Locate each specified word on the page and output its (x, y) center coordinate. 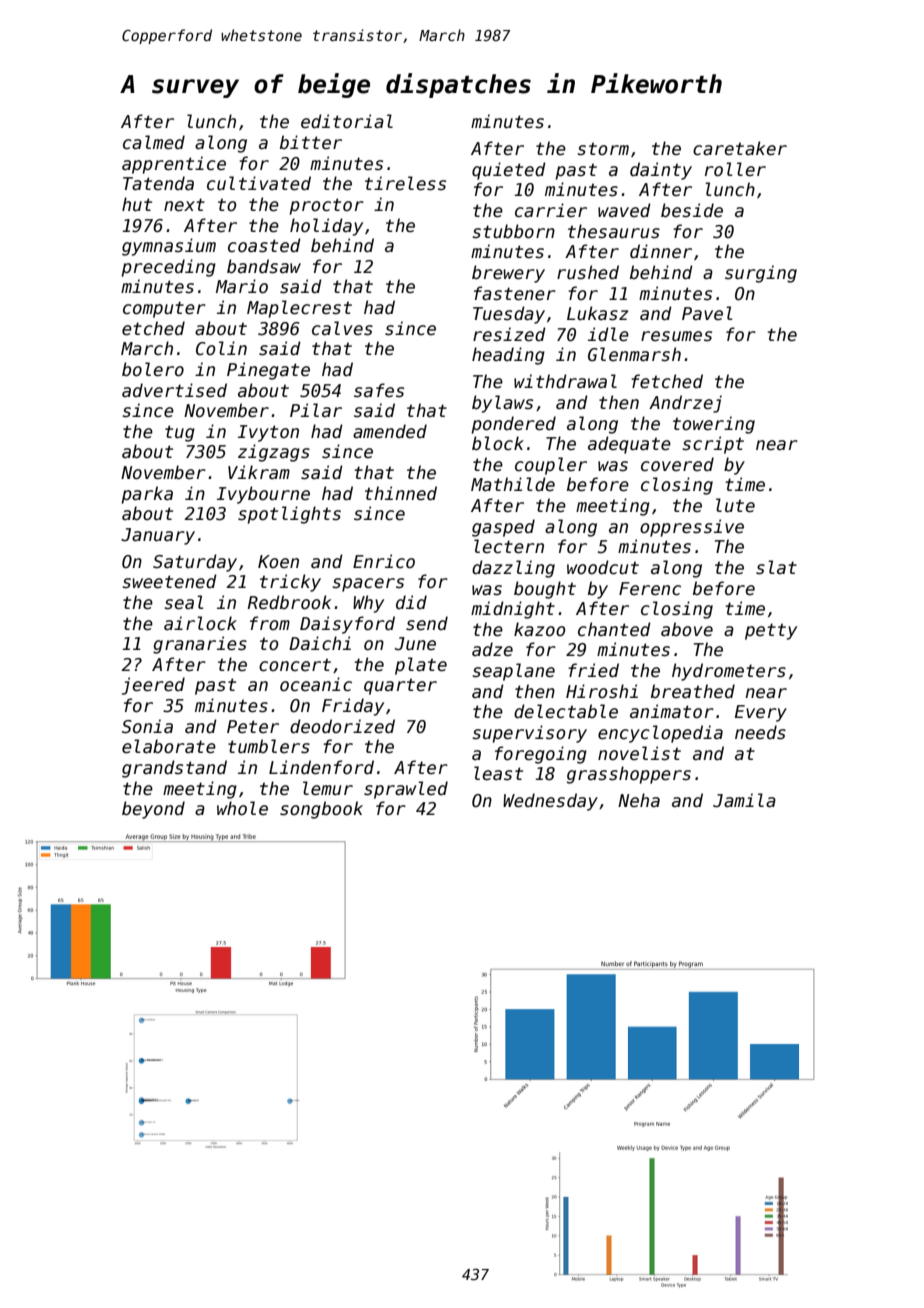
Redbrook (289, 602)
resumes (676, 336)
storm (603, 149)
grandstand (174, 769)
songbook (321, 810)
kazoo (539, 629)
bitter (311, 142)
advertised (174, 390)
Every (761, 713)
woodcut (603, 567)
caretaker (740, 148)
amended (390, 431)
